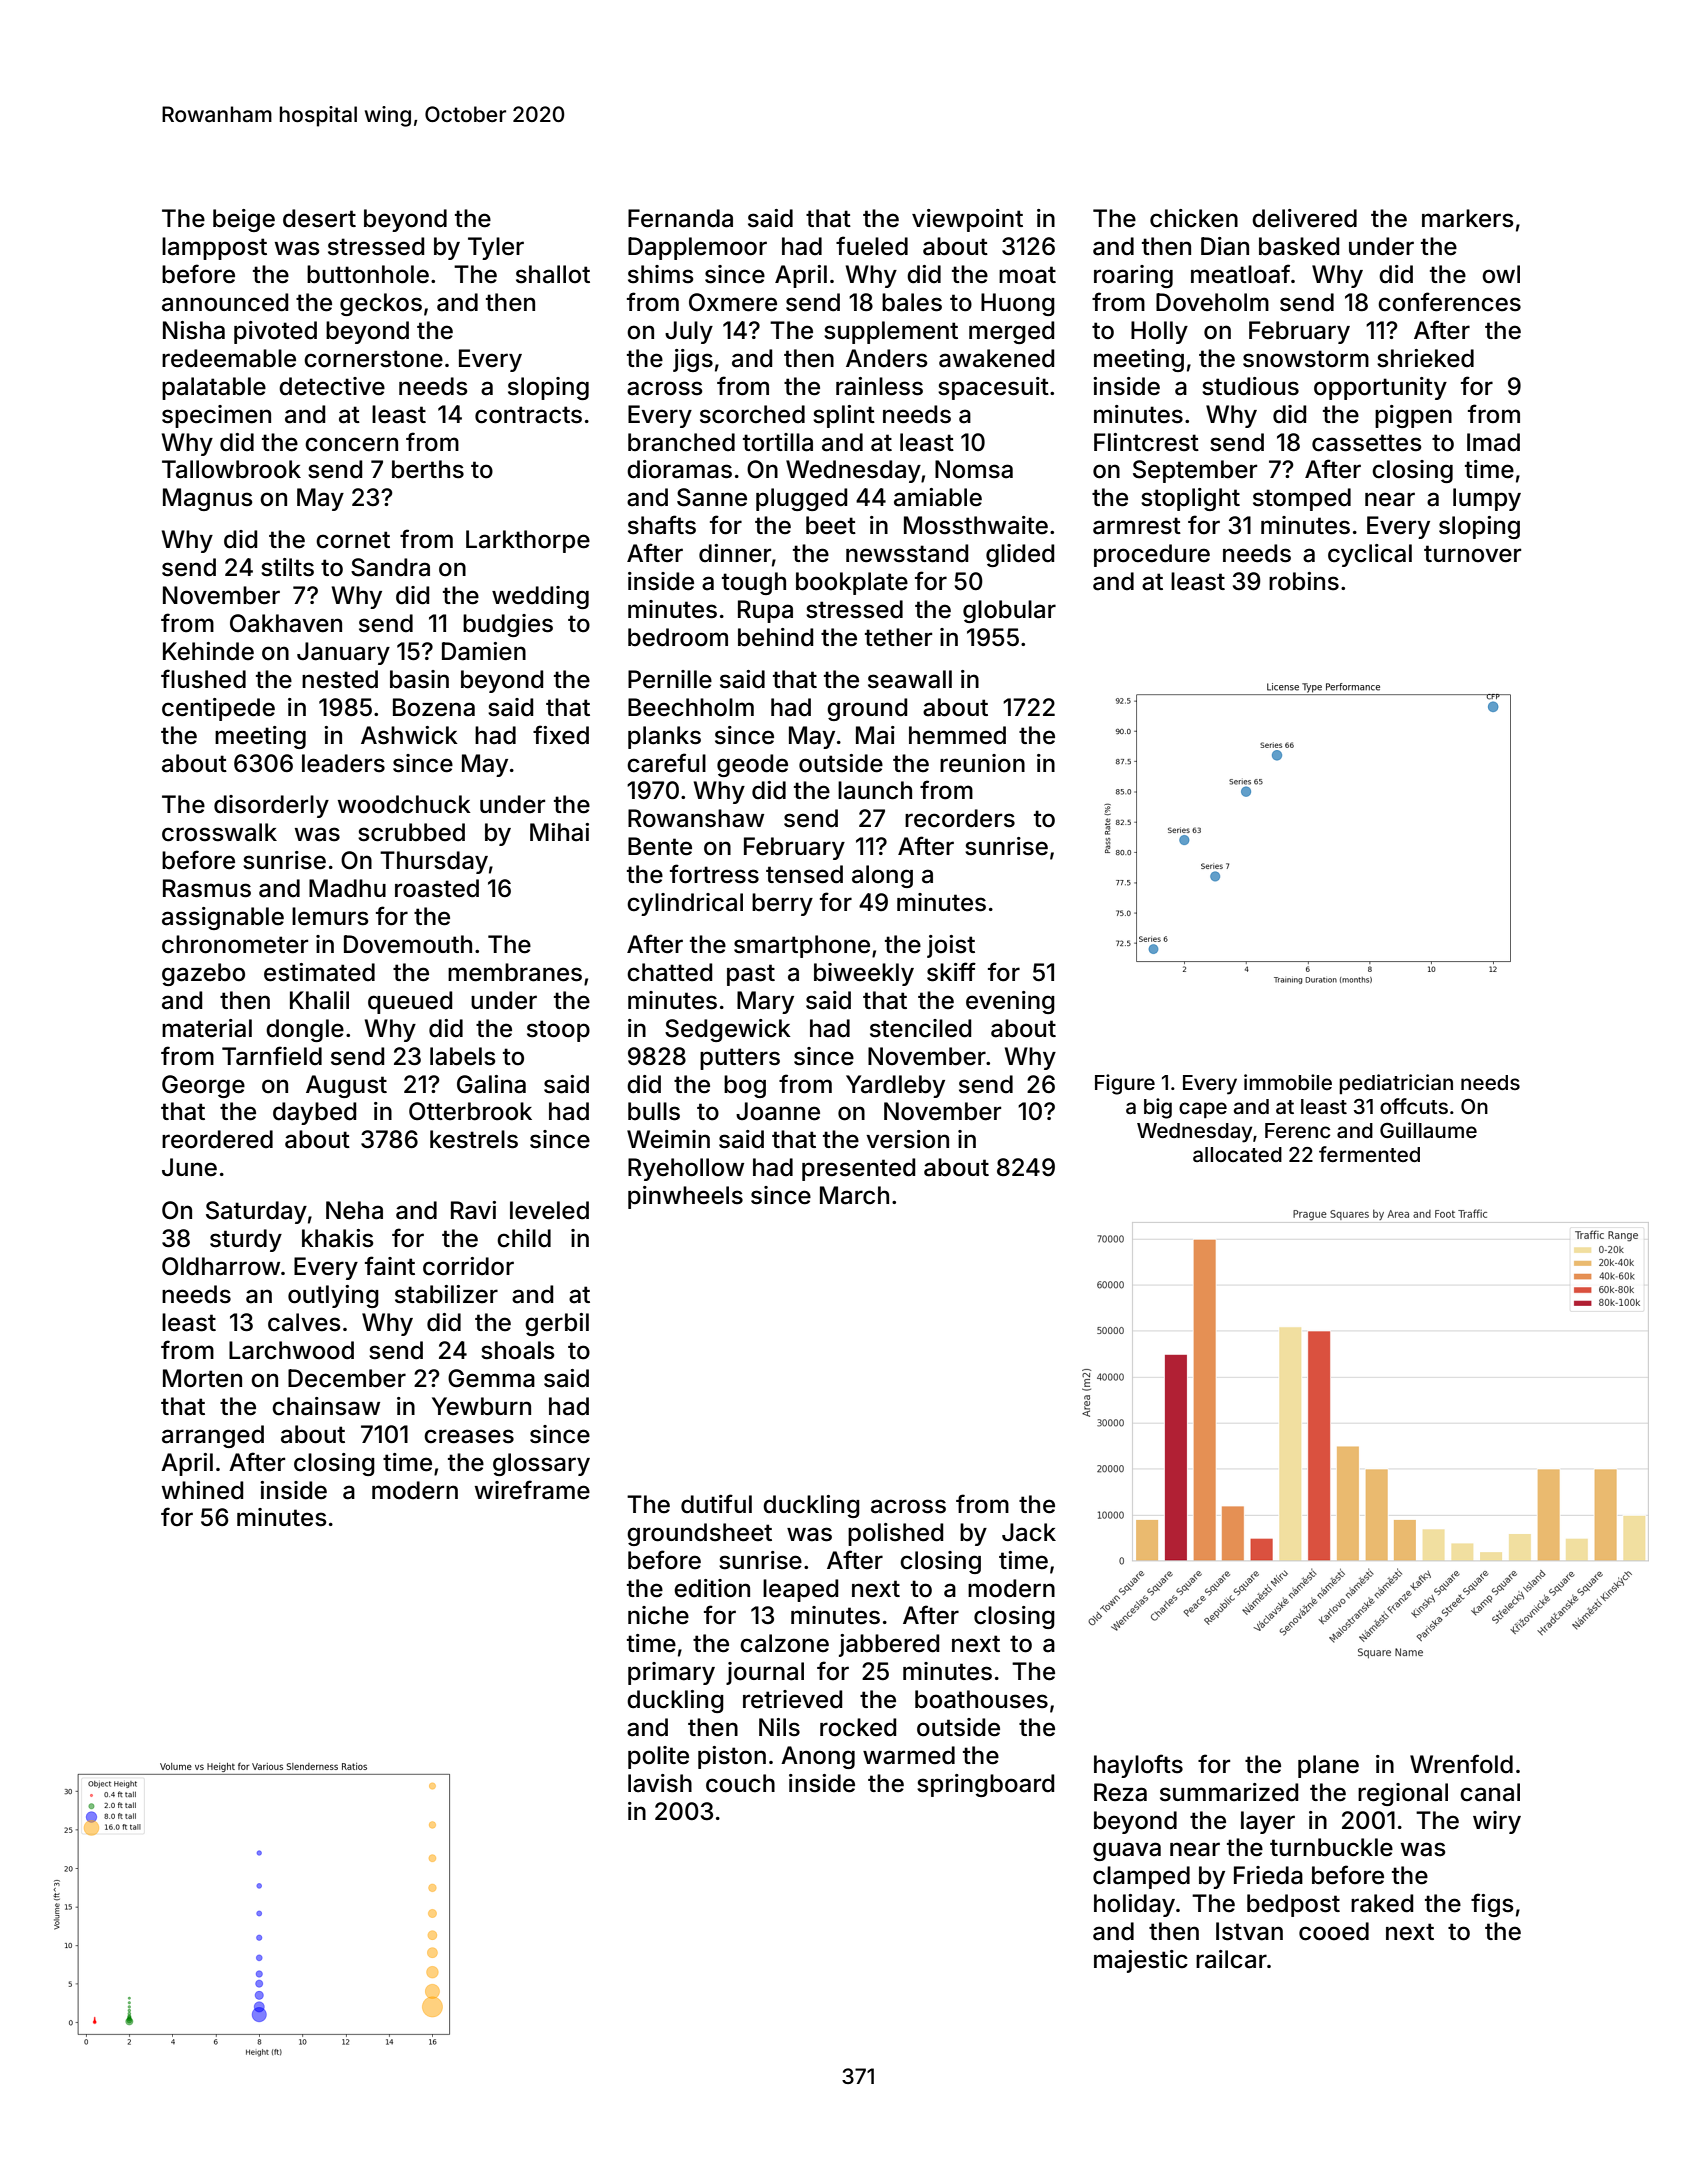  I want to click on polished, so click(895, 1534).
